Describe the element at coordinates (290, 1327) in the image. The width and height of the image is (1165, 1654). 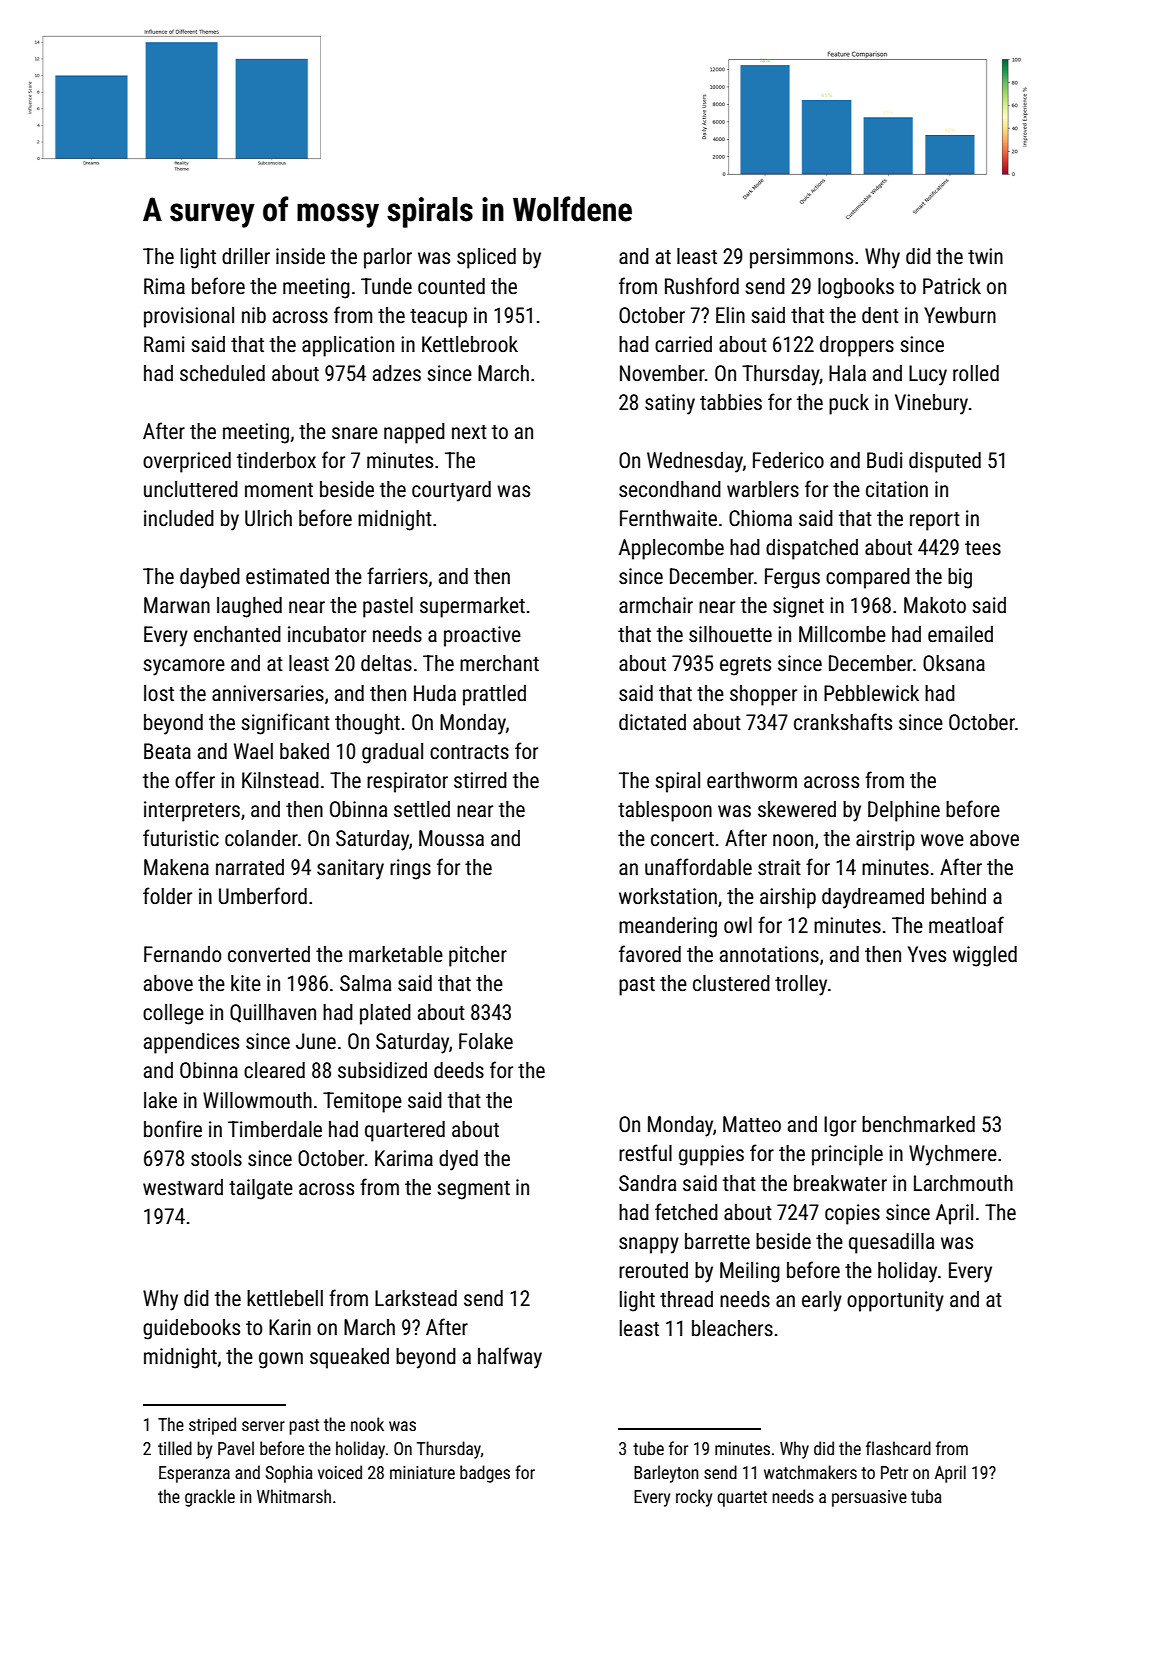
I see `Karin` at that location.
